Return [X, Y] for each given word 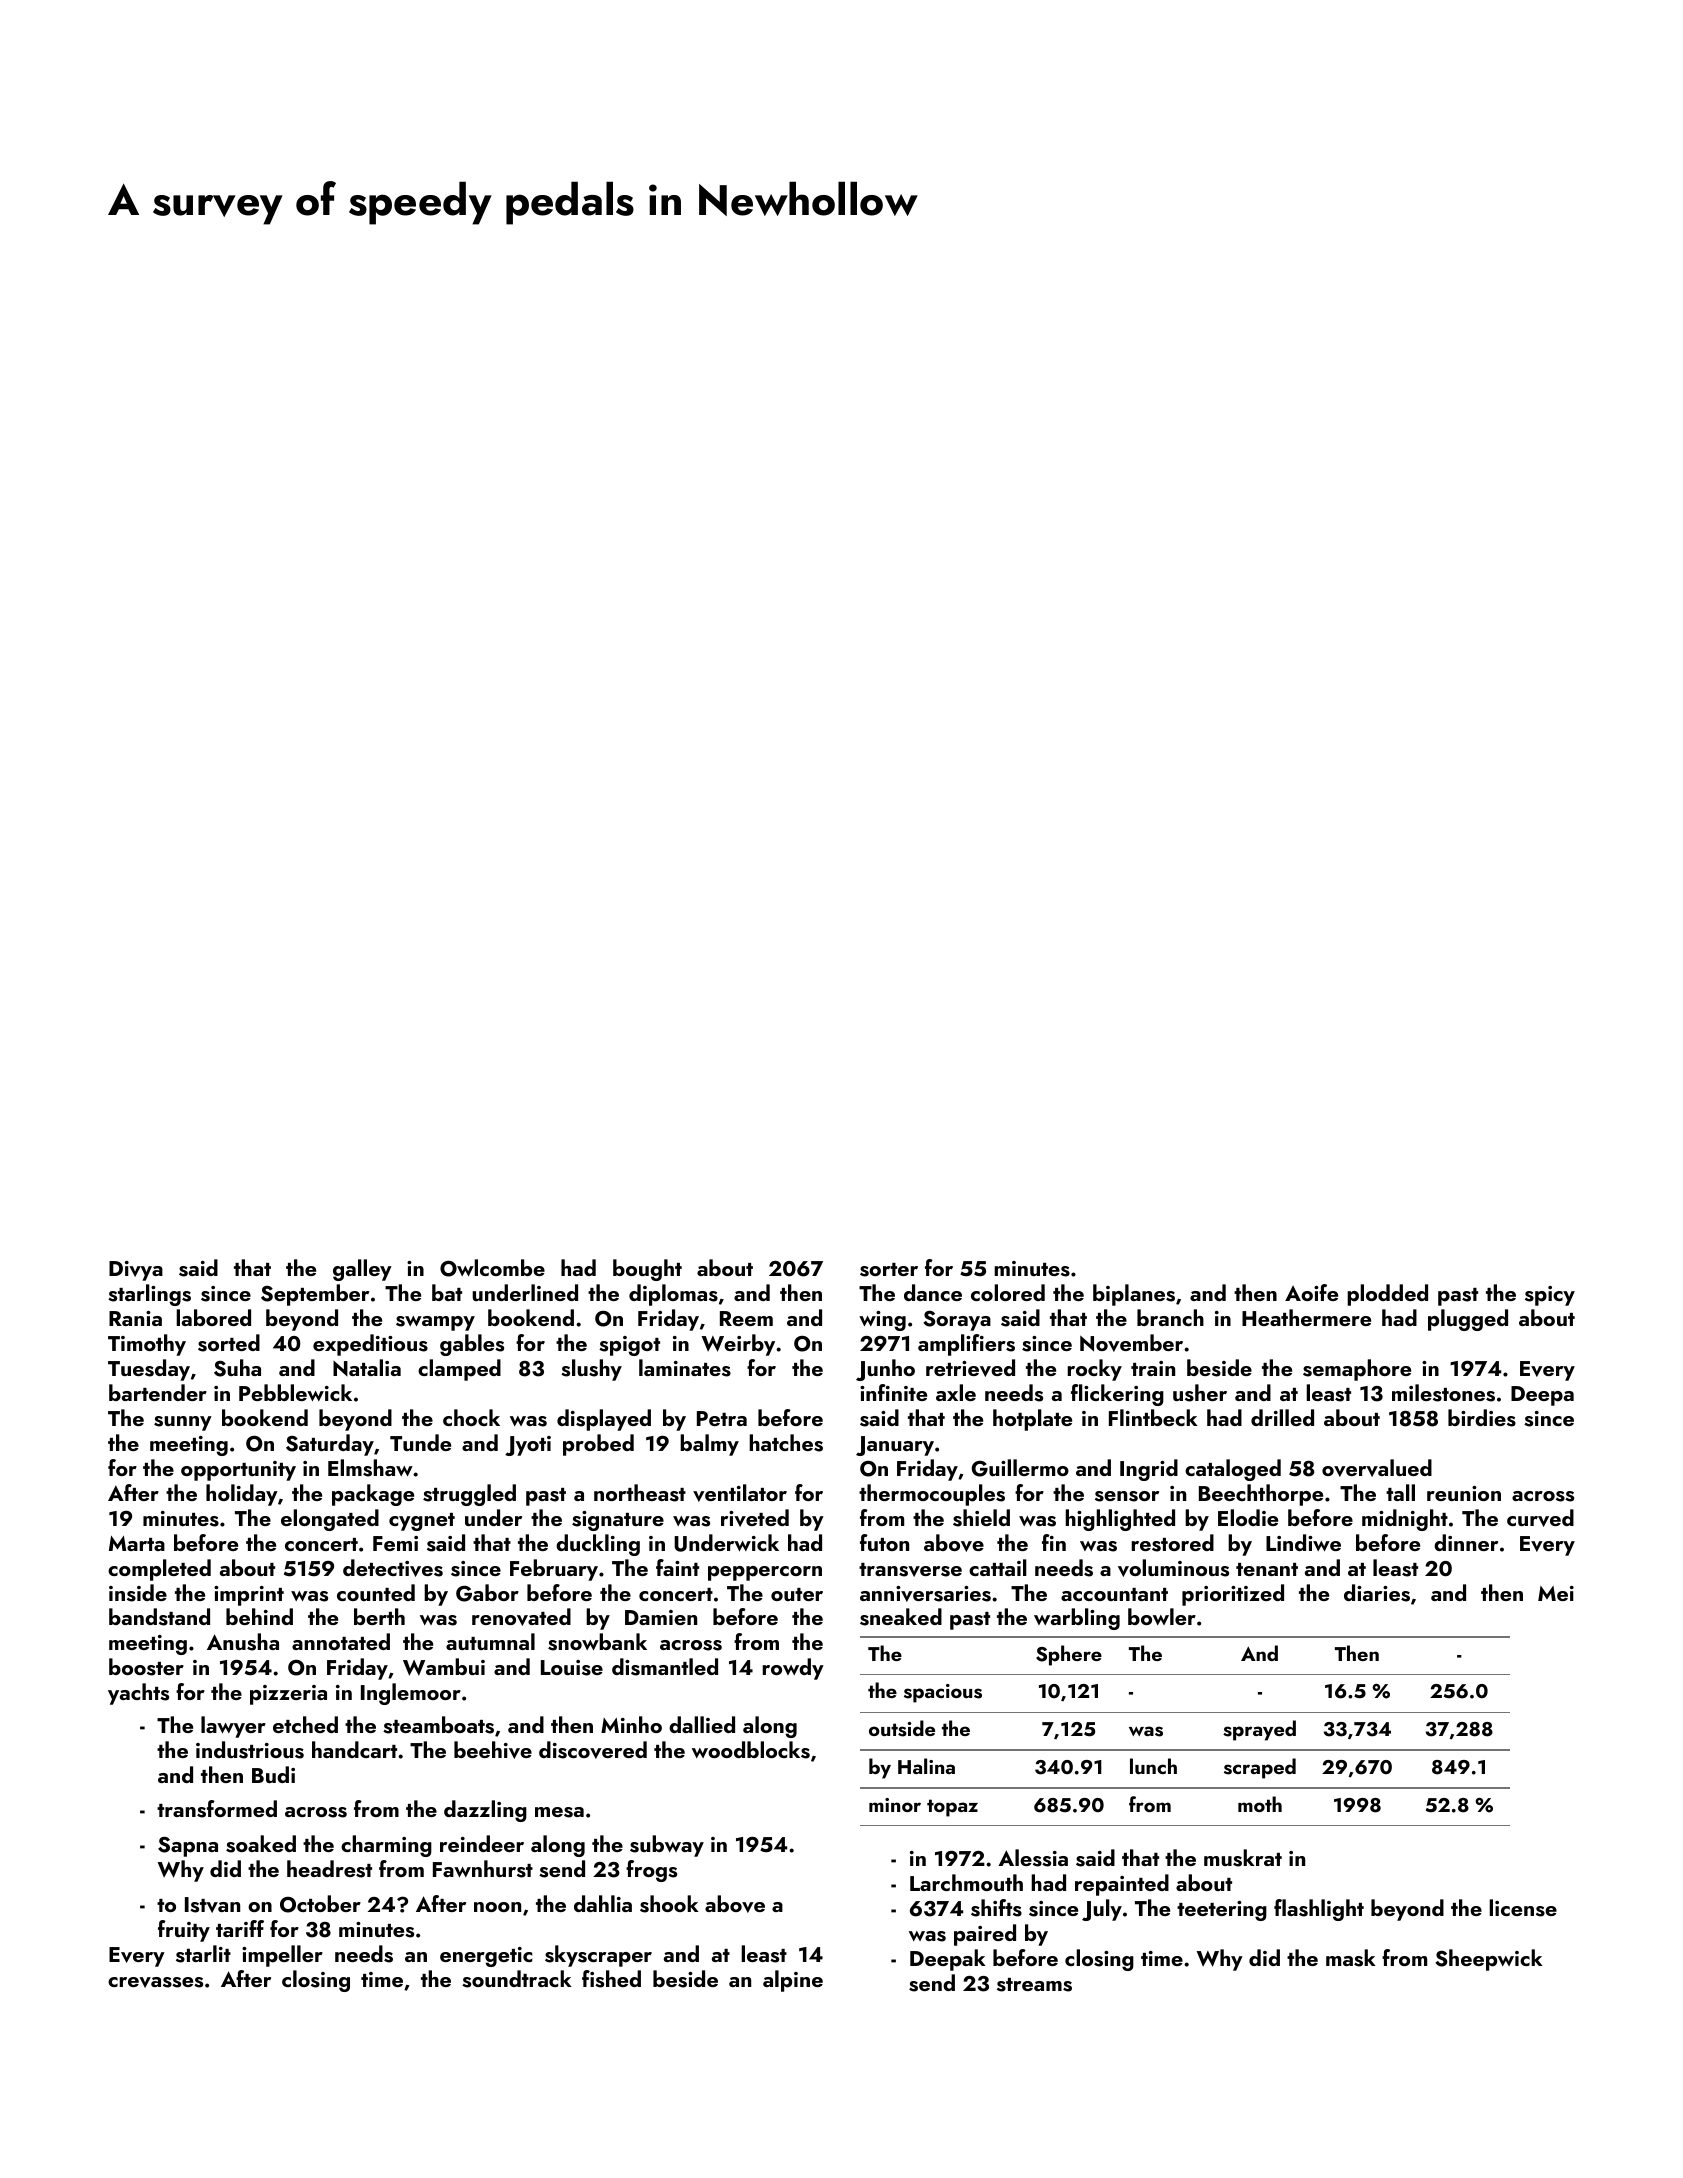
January [895, 1446]
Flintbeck [1153, 1417]
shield [981, 1518]
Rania [135, 1318]
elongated [330, 1520]
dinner [1466, 1542]
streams [1034, 1985]
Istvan [212, 1905]
